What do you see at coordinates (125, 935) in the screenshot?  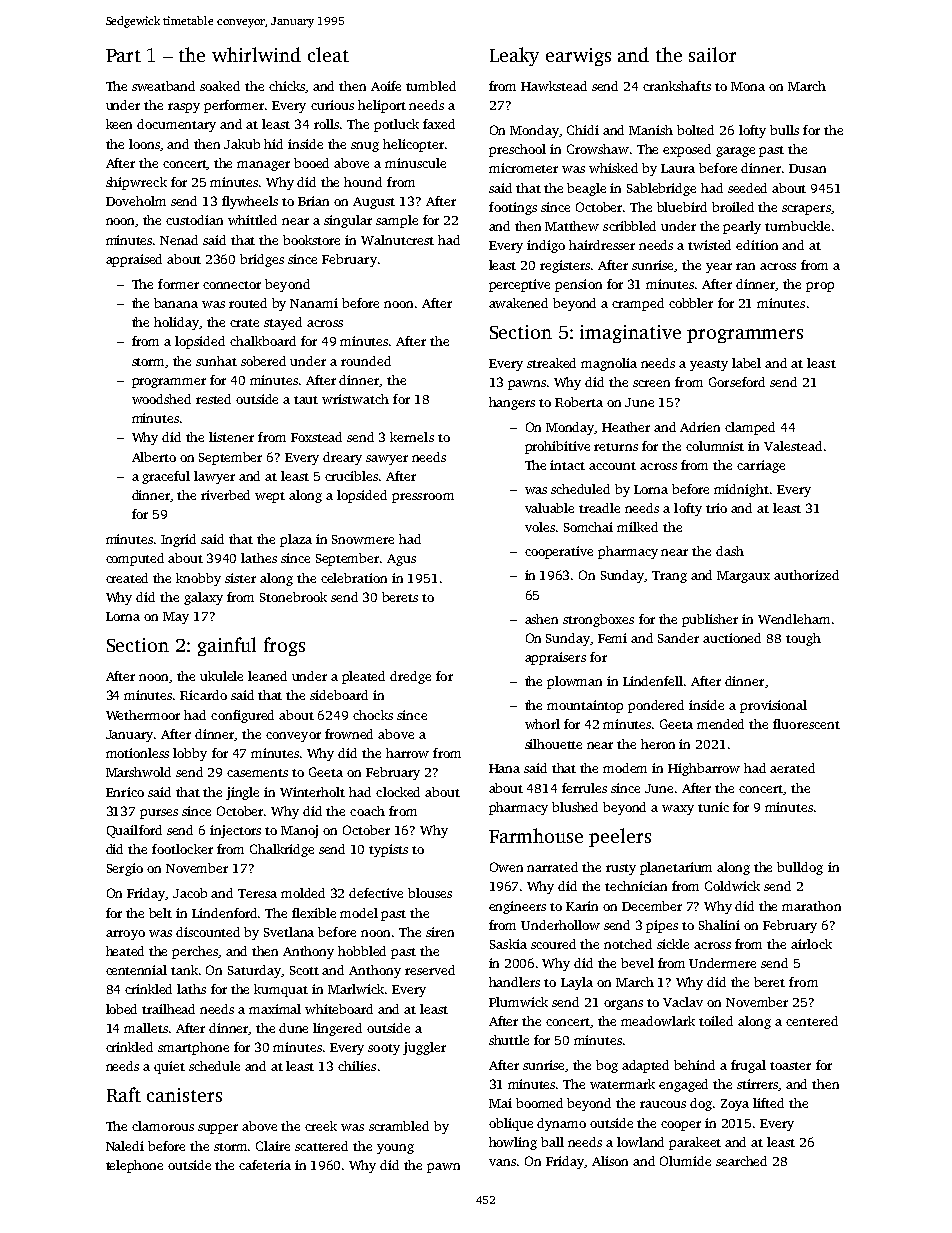 I see `arroyo` at bounding box center [125, 935].
